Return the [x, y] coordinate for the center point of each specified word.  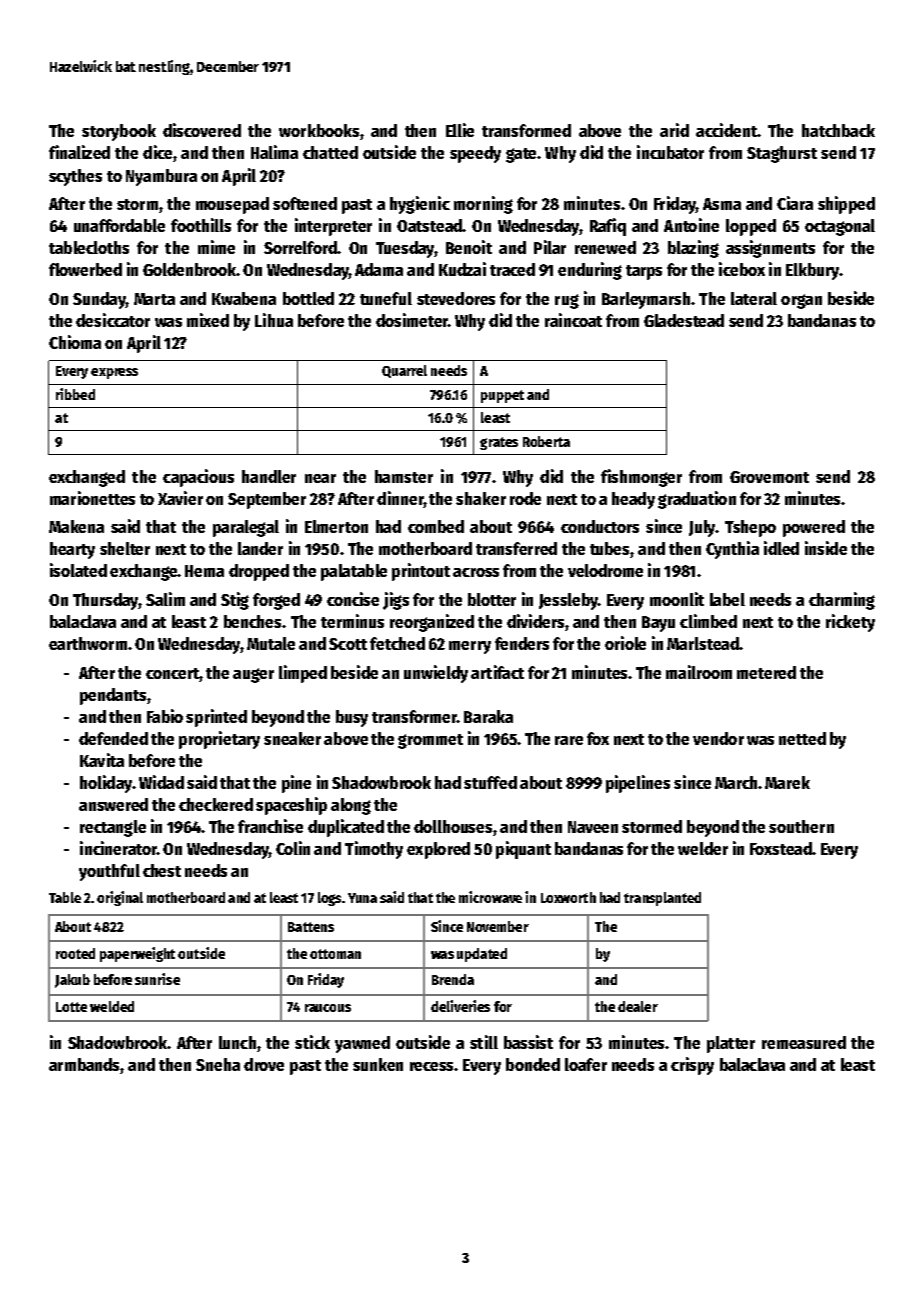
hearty [72, 550]
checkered [216, 804]
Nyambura [161, 177]
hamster [404, 476]
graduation [697, 500]
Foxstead [781, 848]
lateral [754, 298]
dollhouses [453, 826]
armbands [84, 1064]
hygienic [420, 205]
